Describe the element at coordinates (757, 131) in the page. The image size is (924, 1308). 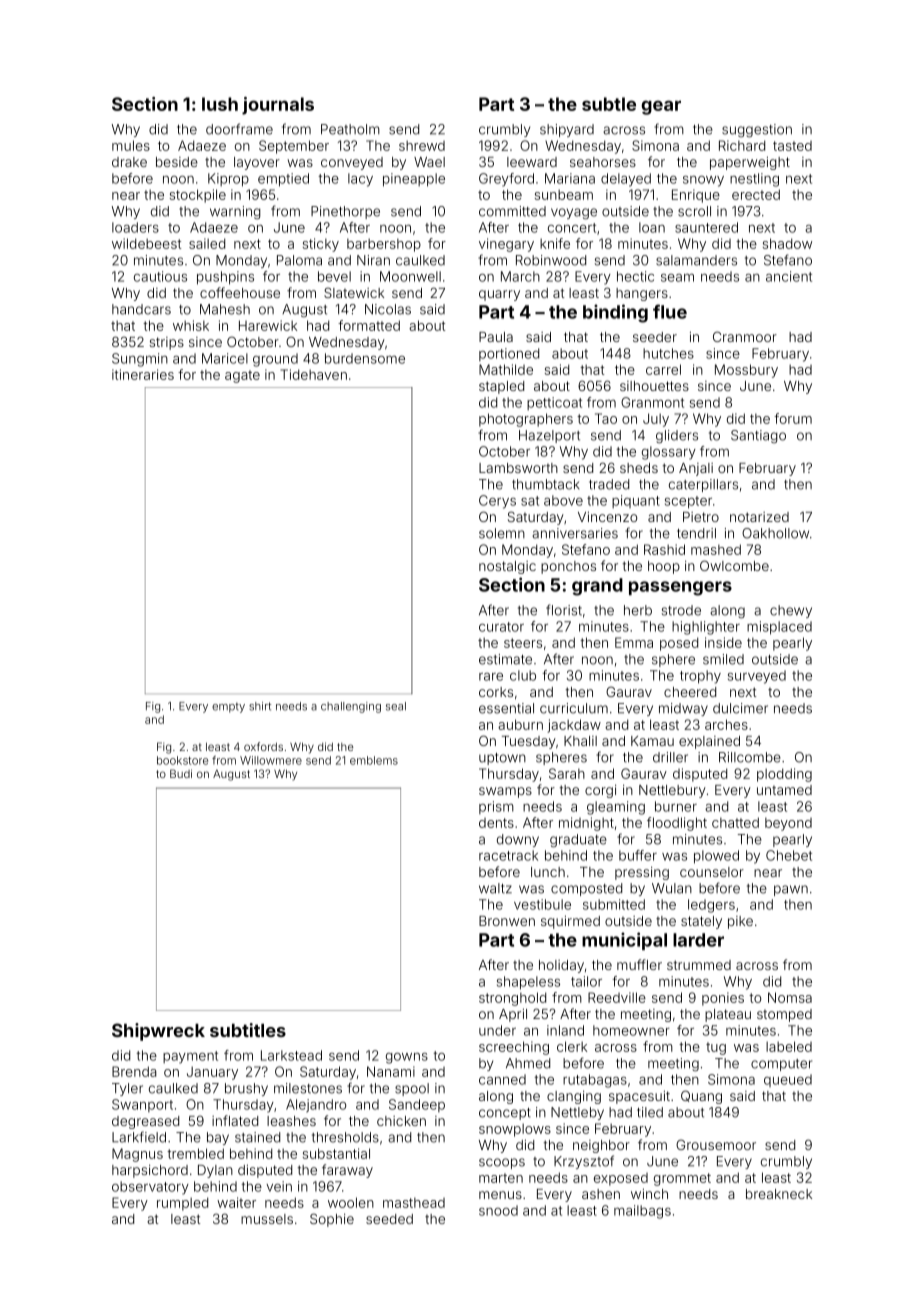
I see `suggestion` at that location.
